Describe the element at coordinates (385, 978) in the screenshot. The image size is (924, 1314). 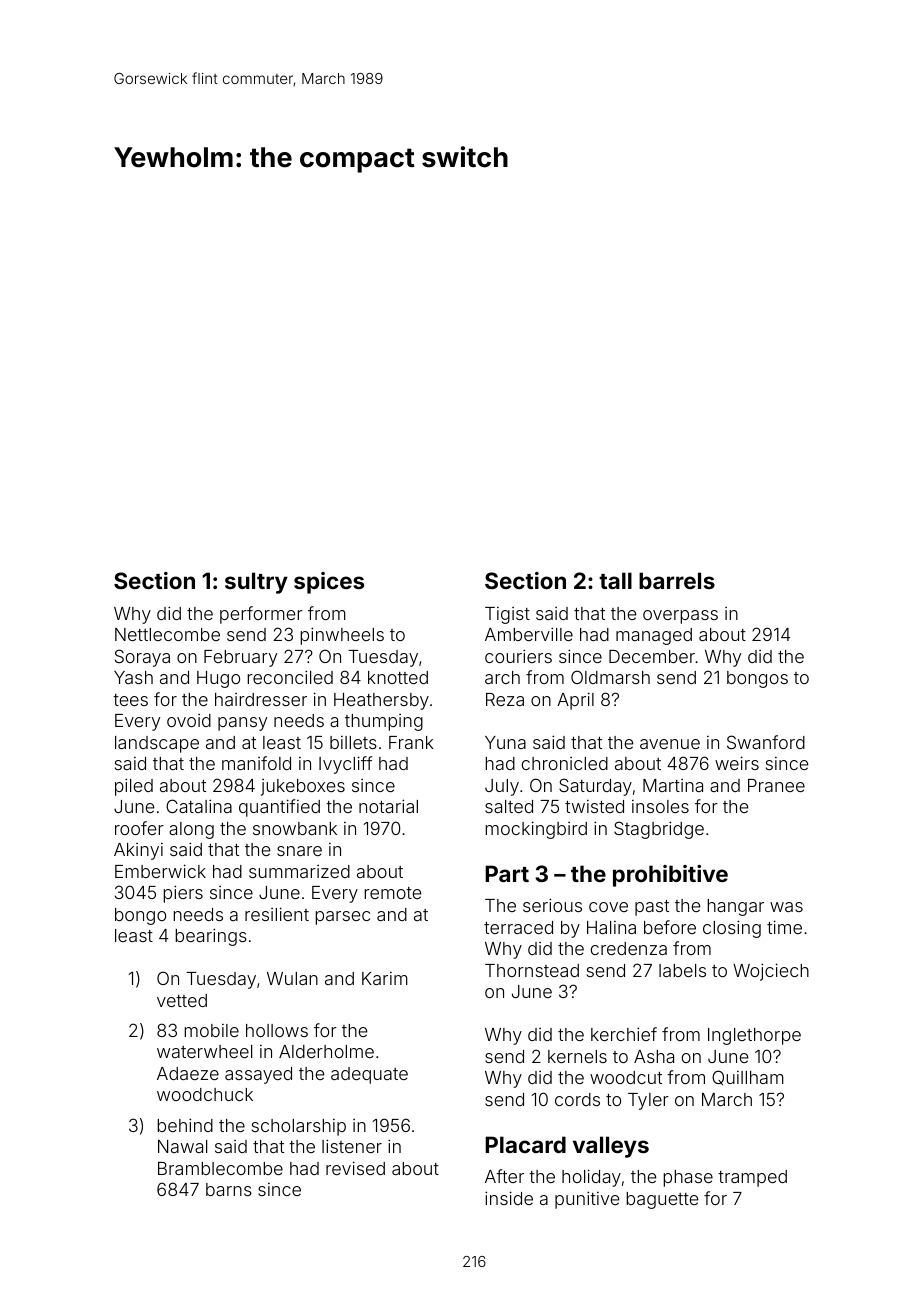
I see `Karim` at that location.
